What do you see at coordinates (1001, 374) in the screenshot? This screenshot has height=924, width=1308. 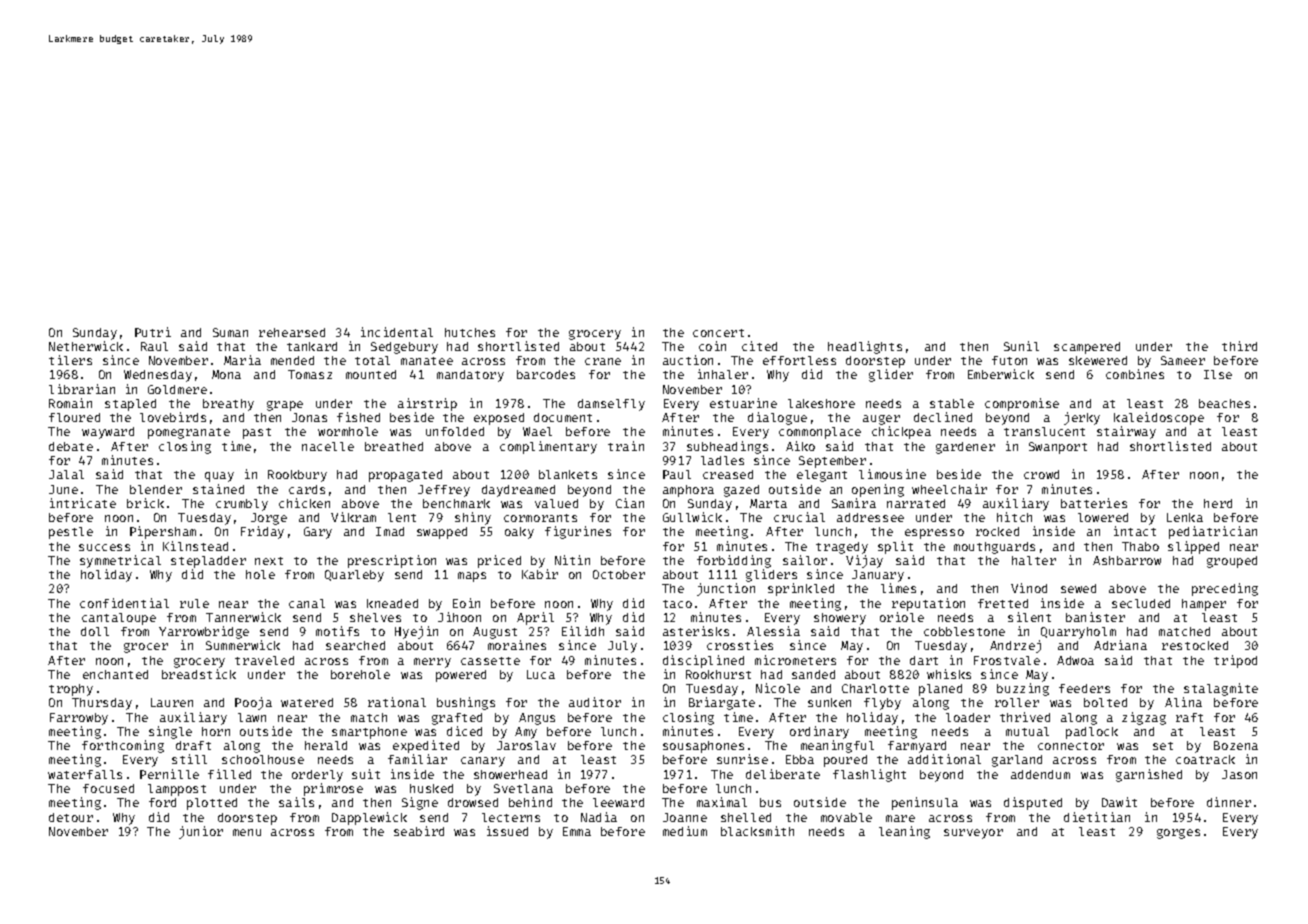 I see `Emberwick` at bounding box center [1001, 374].
